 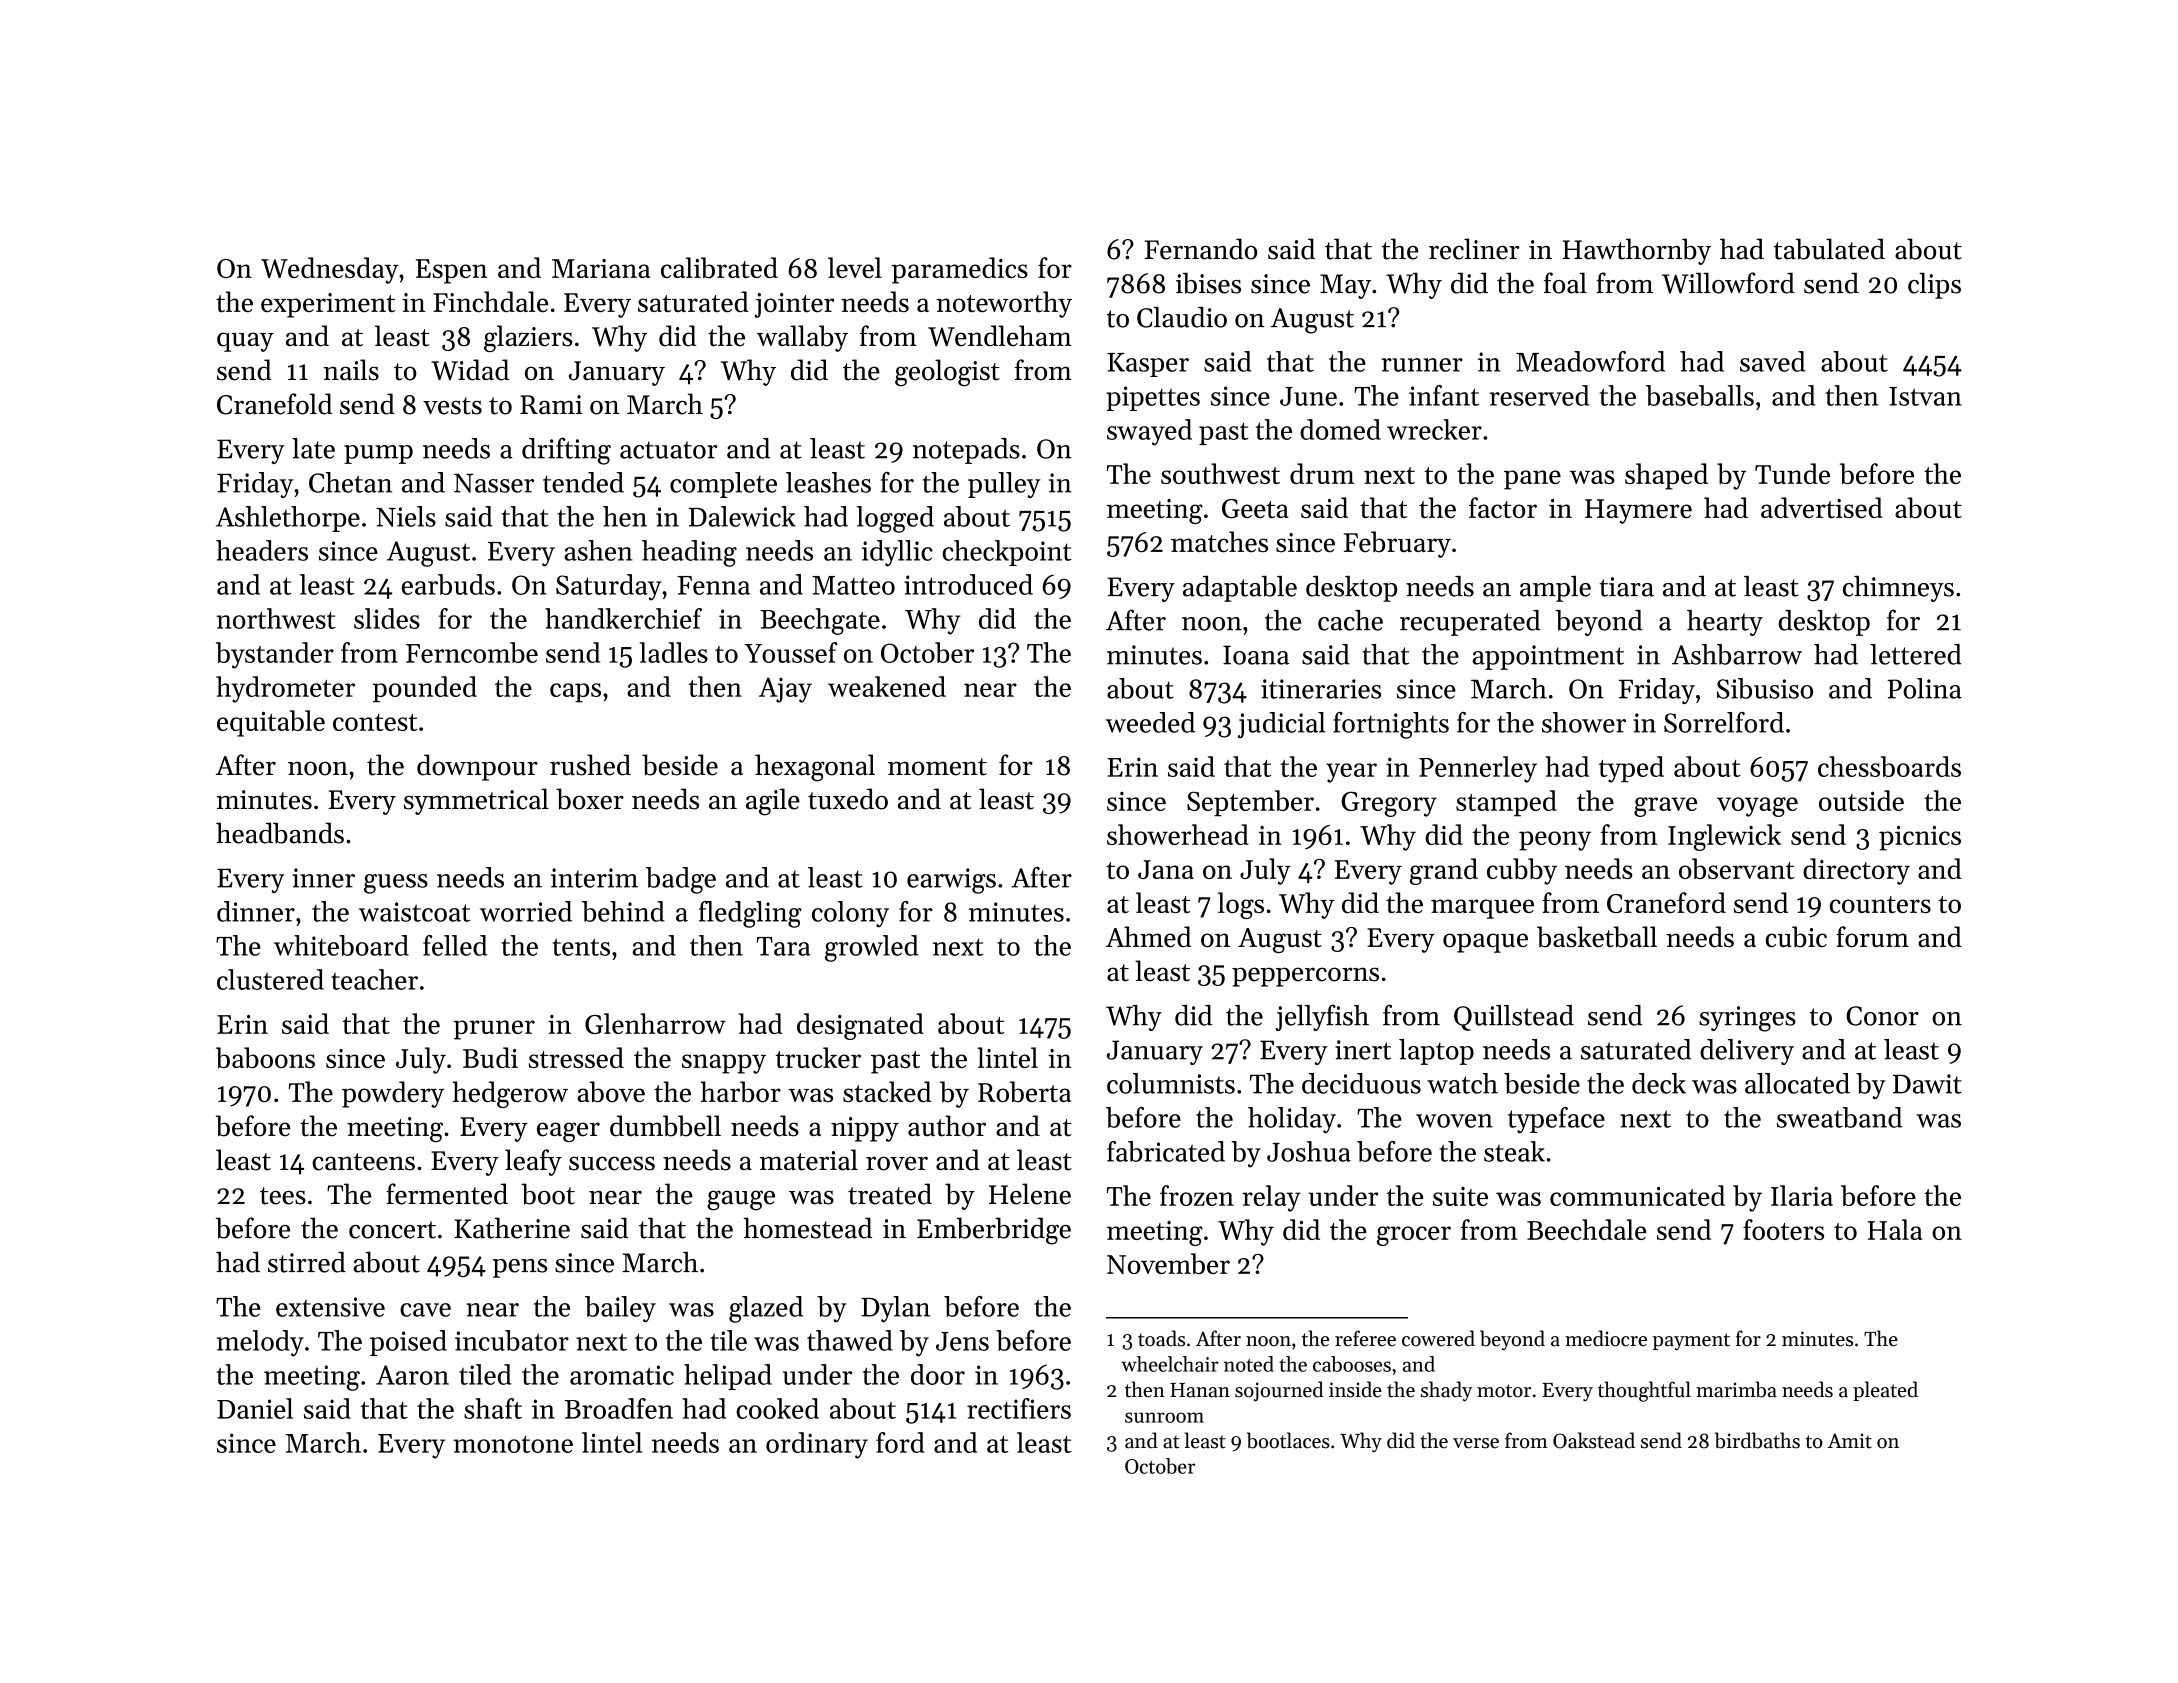 What do you see at coordinates (283, 1196) in the page?
I see `tees` at bounding box center [283, 1196].
